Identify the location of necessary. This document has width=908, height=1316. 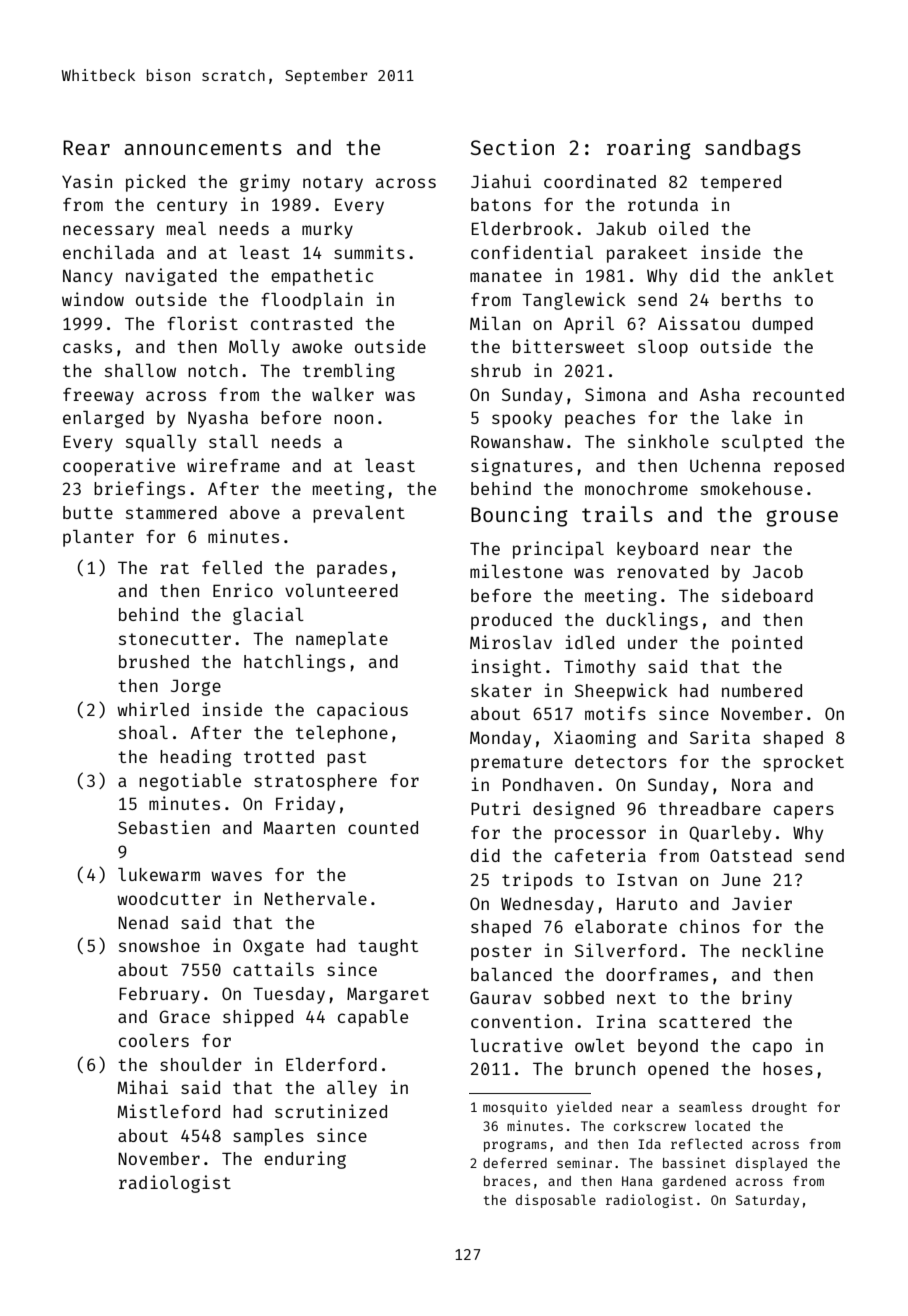
(108, 232).
